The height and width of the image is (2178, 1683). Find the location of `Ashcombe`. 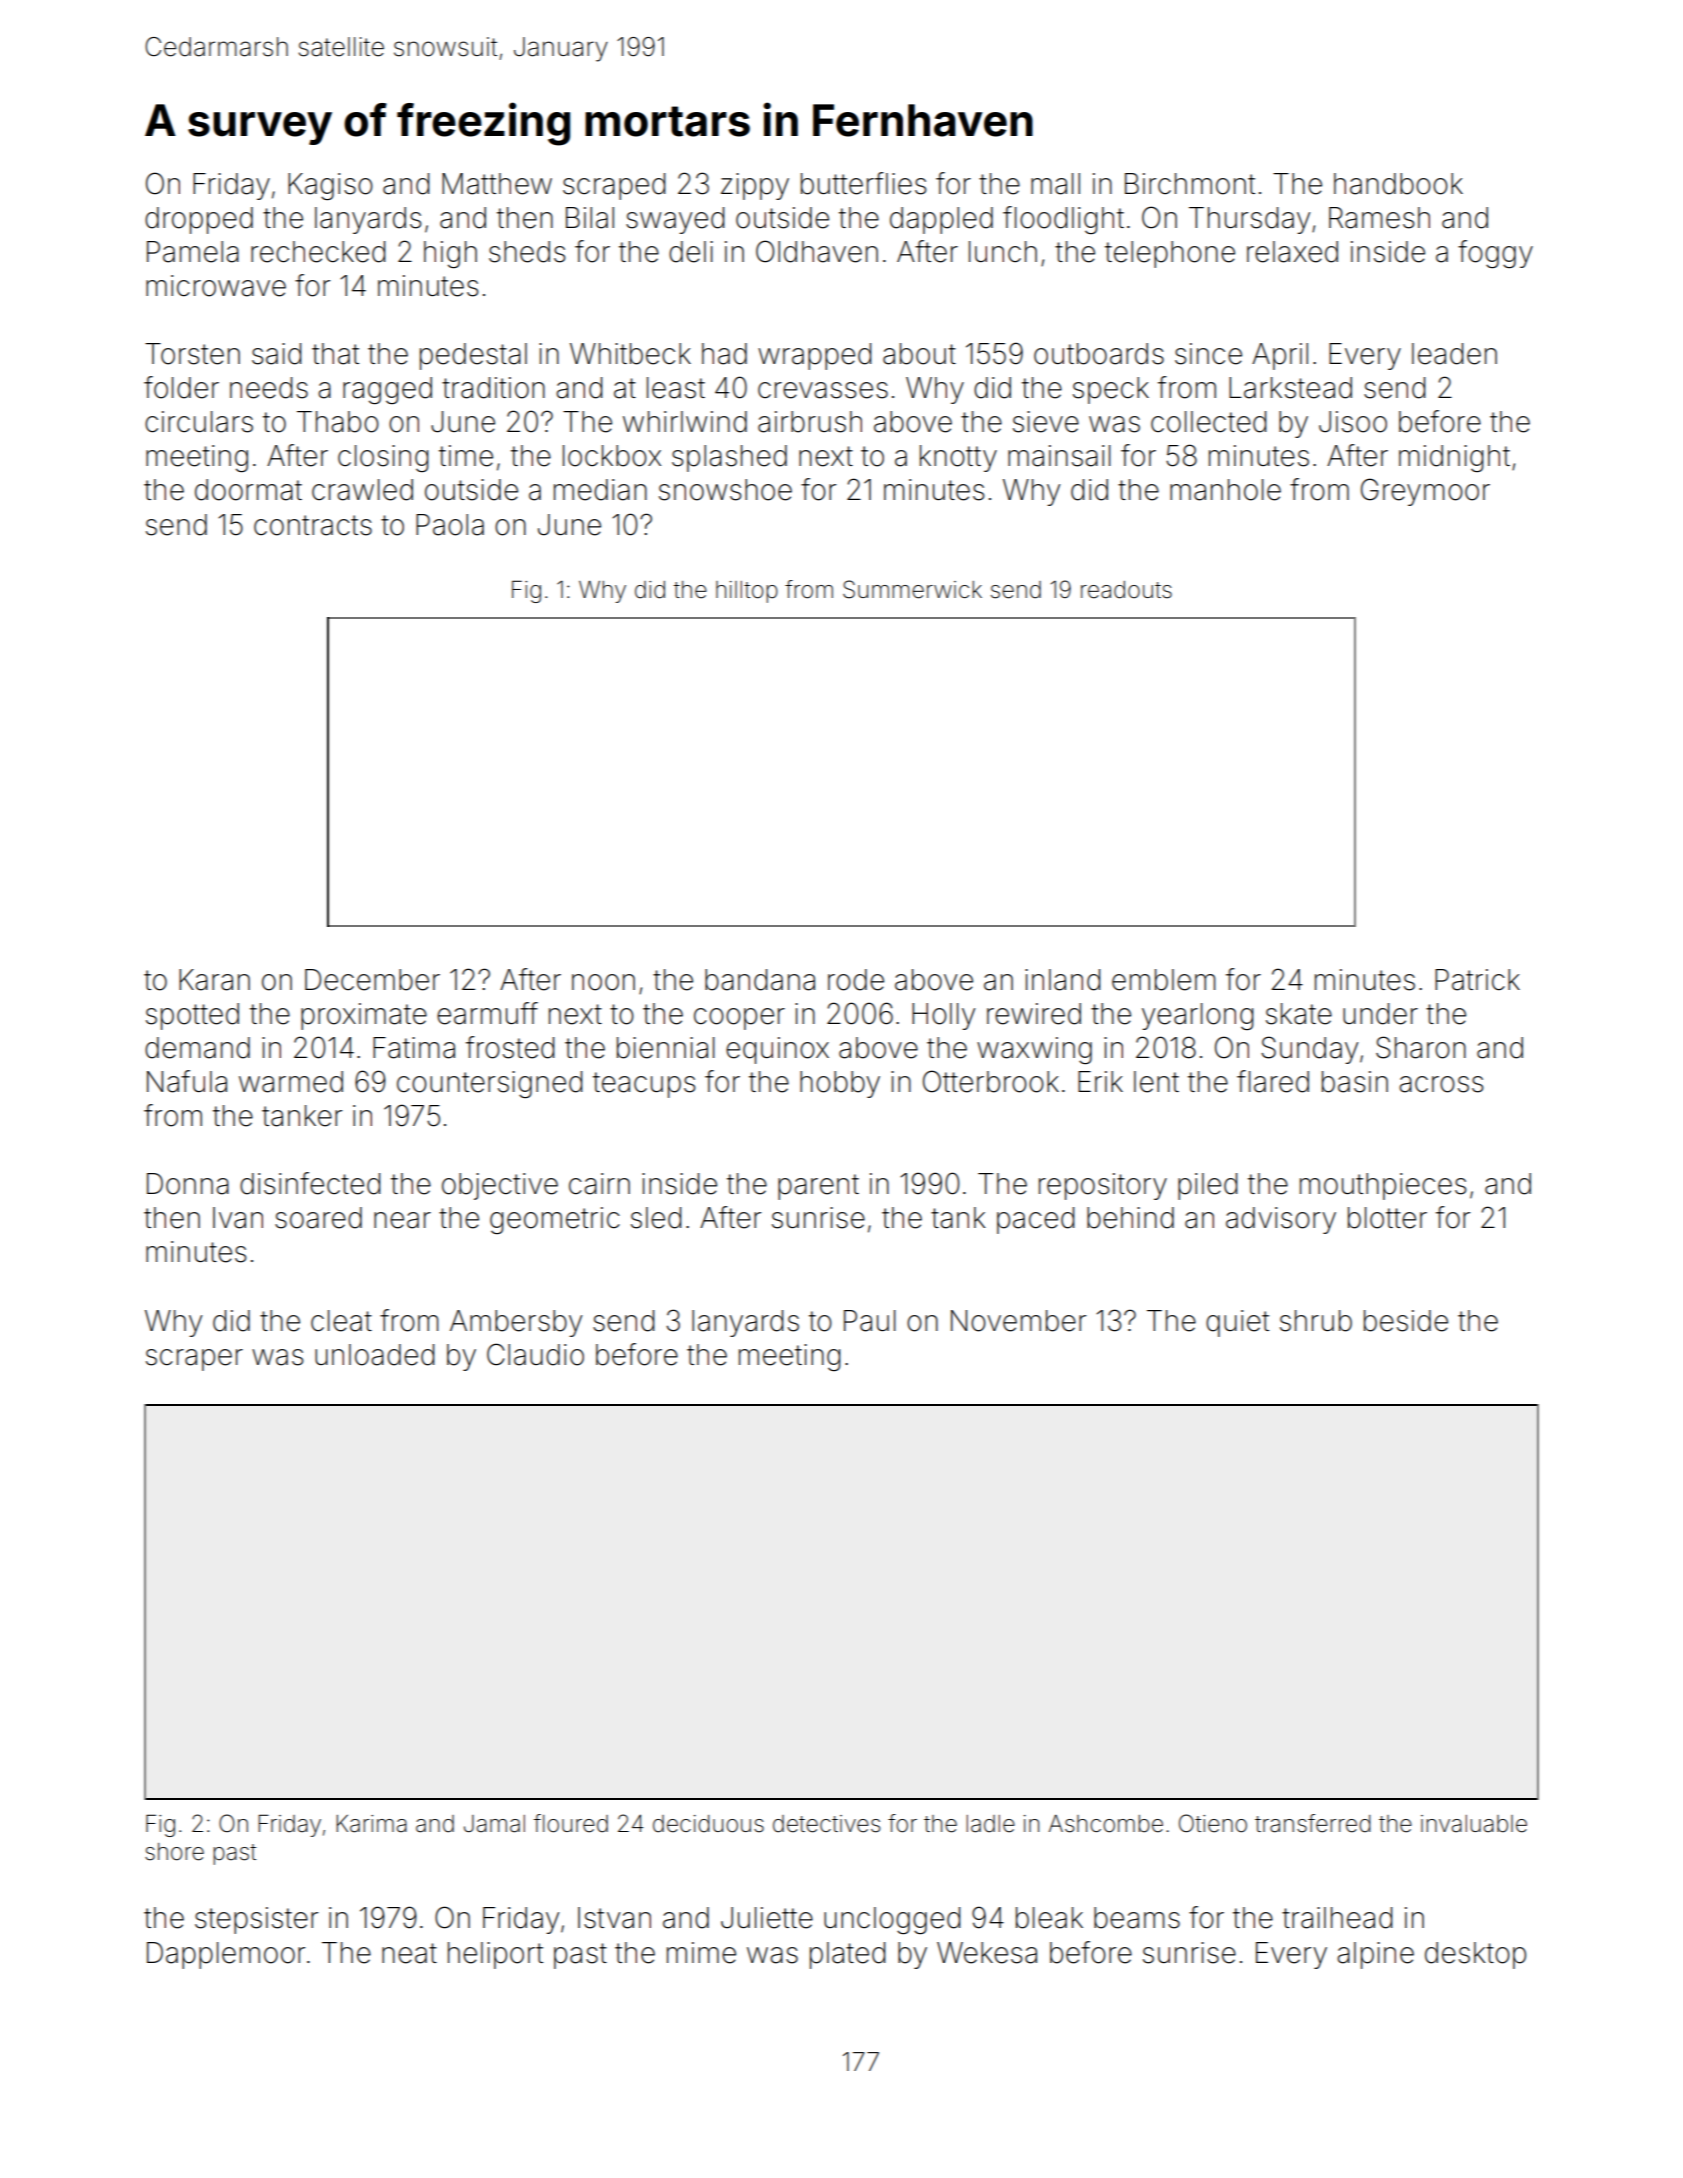

Ashcombe is located at coordinates (1106, 1824).
